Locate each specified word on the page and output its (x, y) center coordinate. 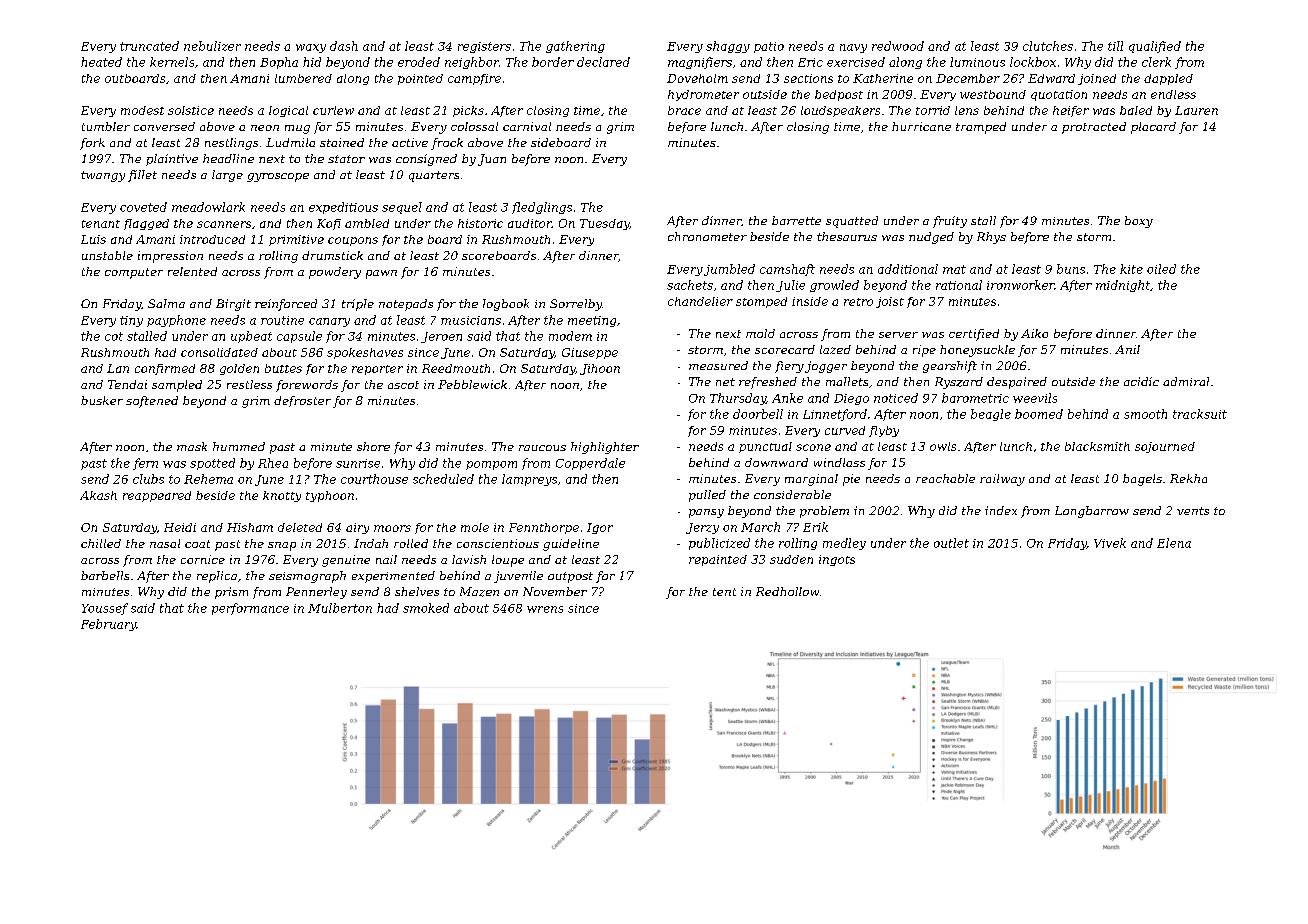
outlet (951, 543)
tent (724, 592)
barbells (105, 575)
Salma (166, 303)
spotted (212, 464)
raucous (542, 448)
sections (808, 78)
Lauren (1196, 110)
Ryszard (959, 383)
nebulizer (212, 46)
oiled (1161, 269)
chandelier (700, 301)
